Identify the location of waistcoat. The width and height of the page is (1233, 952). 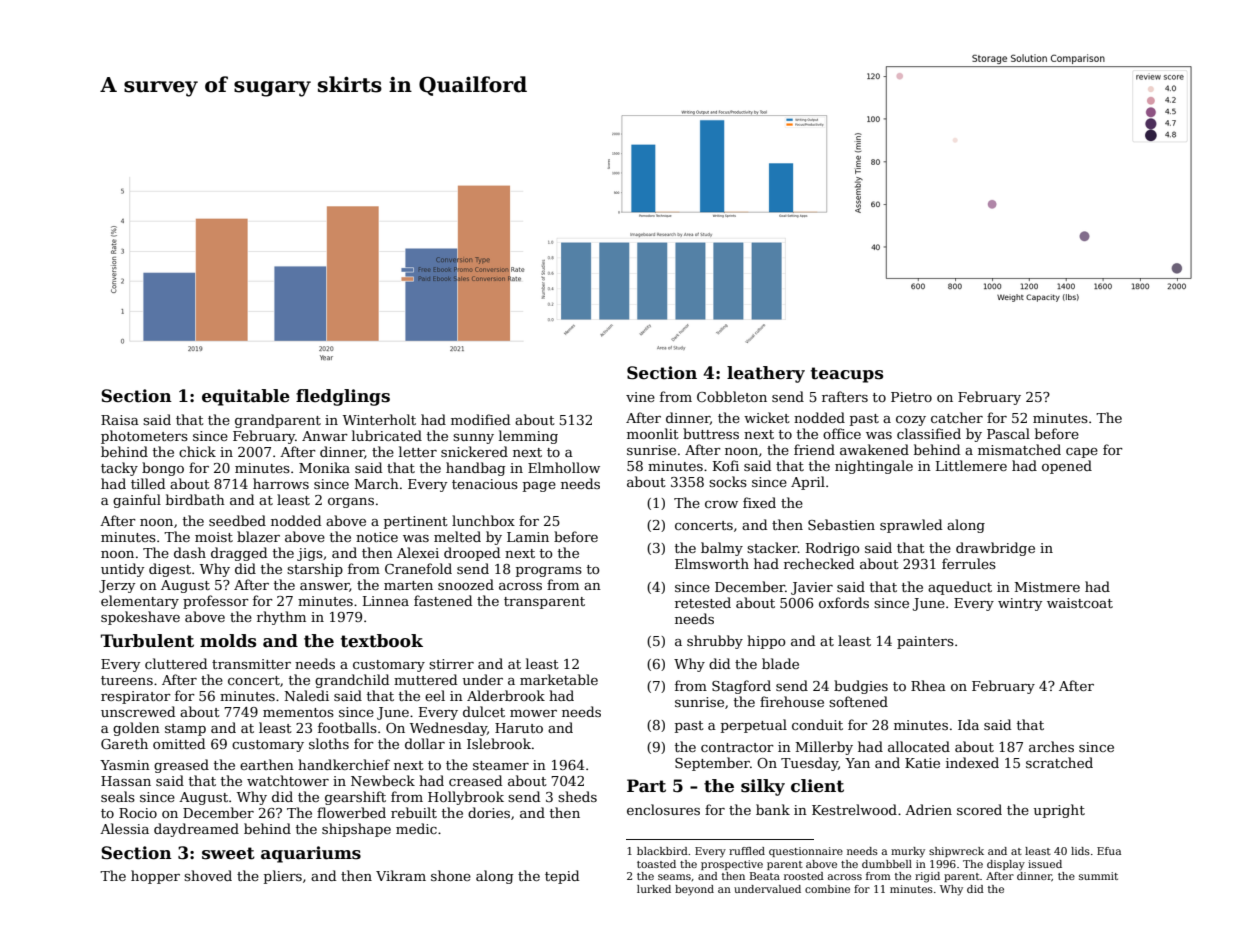
(1080, 603).
